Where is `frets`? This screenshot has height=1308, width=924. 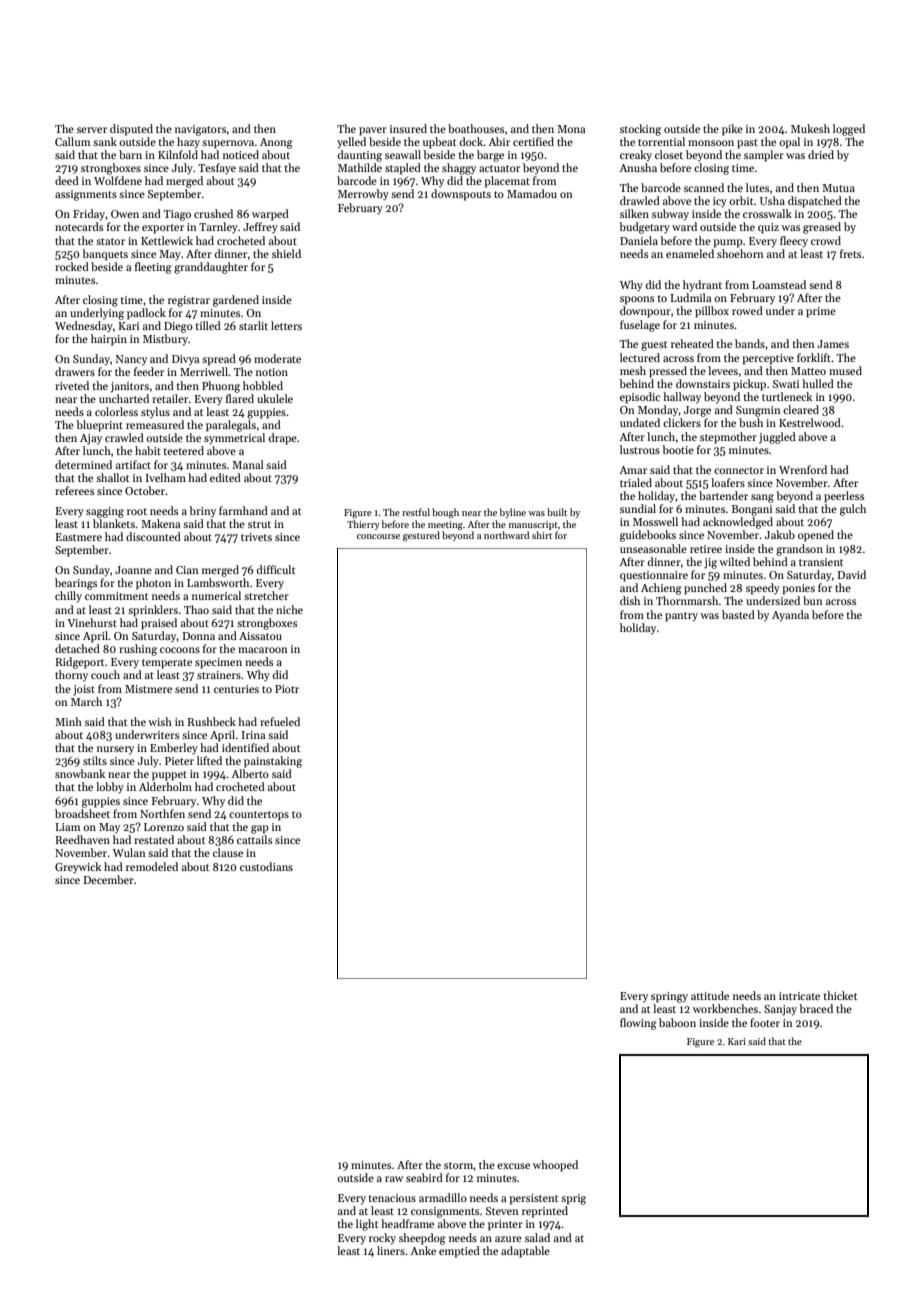 frets is located at coordinates (850, 253).
